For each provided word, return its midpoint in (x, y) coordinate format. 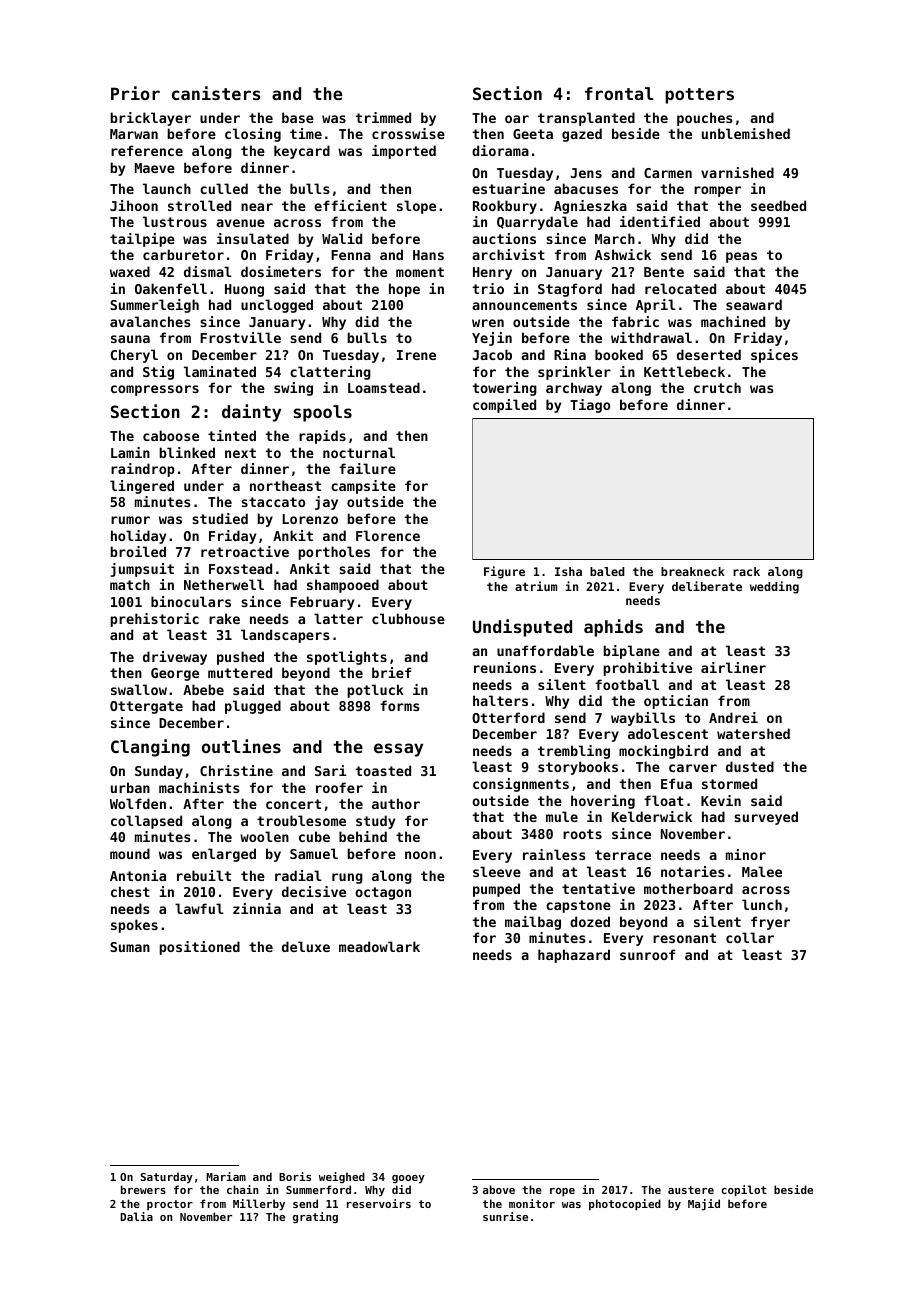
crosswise (408, 133)
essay (398, 750)
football (627, 684)
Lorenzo (310, 519)
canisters (216, 93)
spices (774, 356)
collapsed (146, 822)
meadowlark (379, 946)
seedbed (778, 205)
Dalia (136, 1216)
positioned (199, 948)
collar (750, 937)
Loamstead (384, 387)
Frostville (240, 337)
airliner (733, 667)
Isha (568, 571)
